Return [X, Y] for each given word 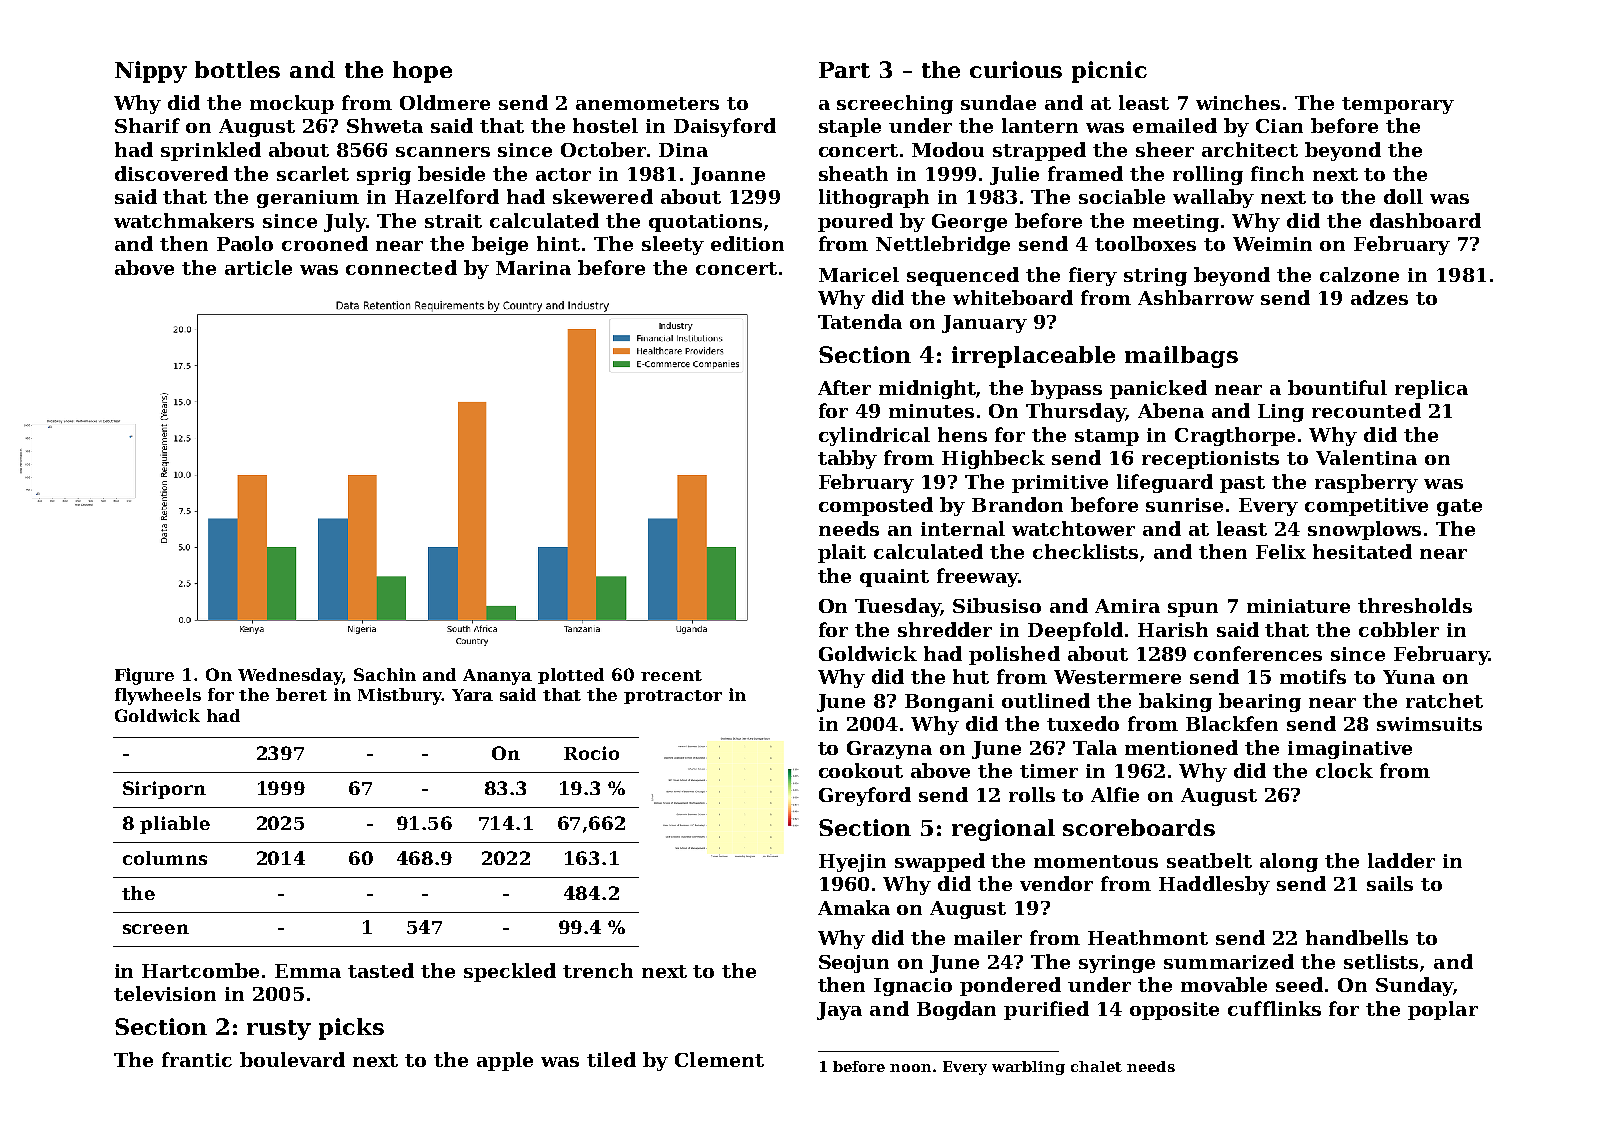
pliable [175, 825]
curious [1016, 69]
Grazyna [889, 750]
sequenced [963, 276]
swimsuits [1429, 724]
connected [401, 267]
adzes [1379, 297]
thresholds [1415, 605]
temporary [1398, 105]
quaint [894, 578]
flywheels [158, 696]
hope [422, 72]
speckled [510, 972]
